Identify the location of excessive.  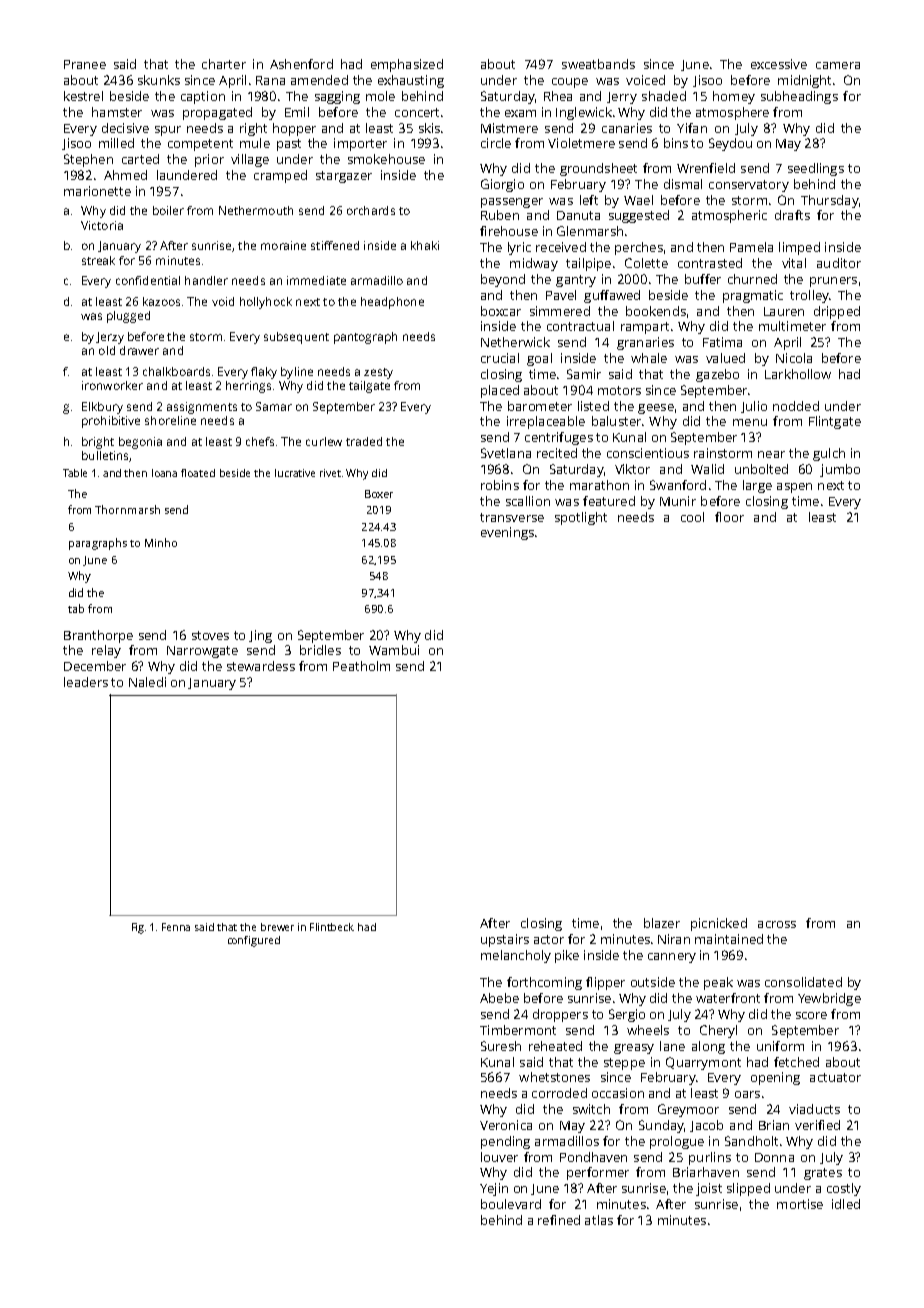
(779, 64).
